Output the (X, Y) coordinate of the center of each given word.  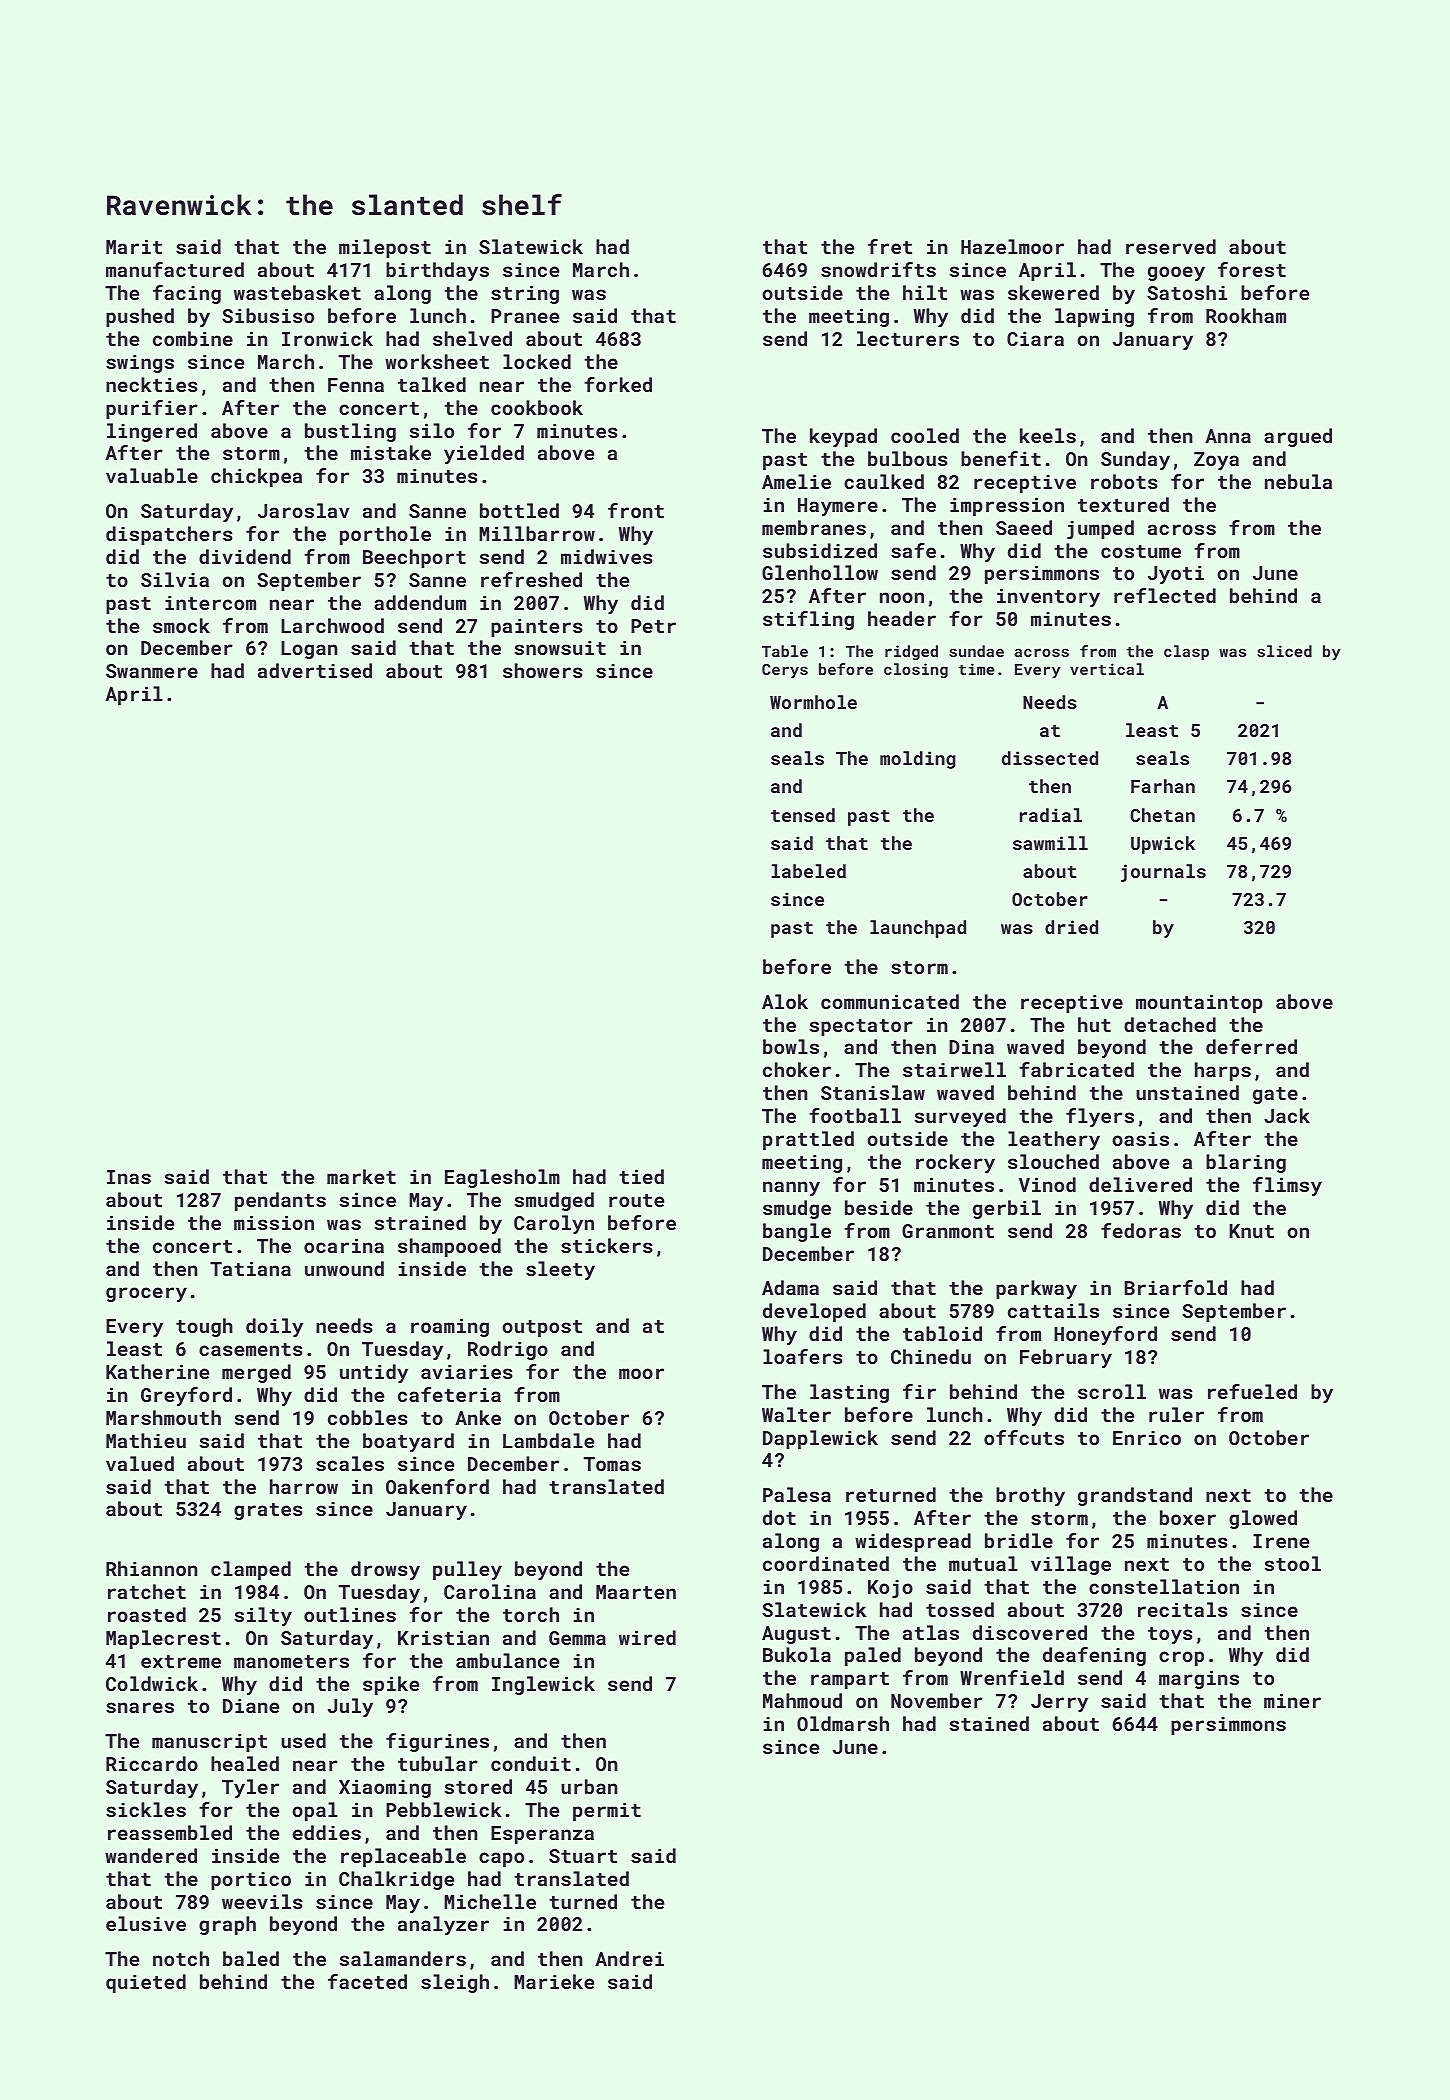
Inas (129, 1177)
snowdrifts (878, 269)
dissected (1050, 758)
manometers (291, 1661)
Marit (134, 246)
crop (1181, 1658)
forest (1252, 269)
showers (542, 670)
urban (589, 1786)
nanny (791, 1188)
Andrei (629, 1958)
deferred (1251, 1046)
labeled (809, 871)
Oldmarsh (843, 1723)
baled (251, 1958)
